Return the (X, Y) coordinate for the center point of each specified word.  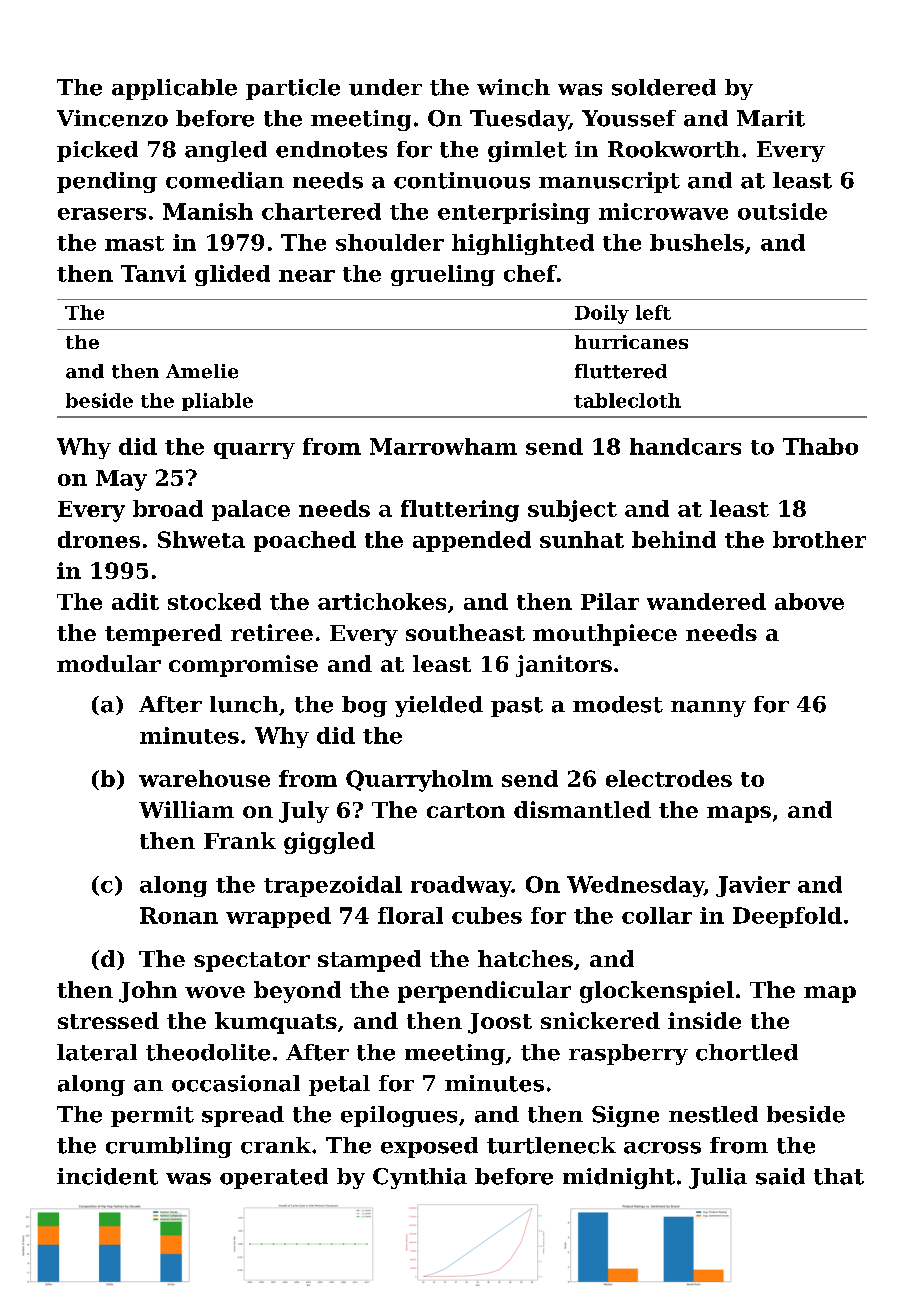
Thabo (820, 446)
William (186, 809)
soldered (664, 87)
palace (251, 510)
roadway (461, 886)
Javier (753, 886)
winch (513, 87)
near (307, 276)
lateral (97, 1052)
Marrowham (443, 446)
